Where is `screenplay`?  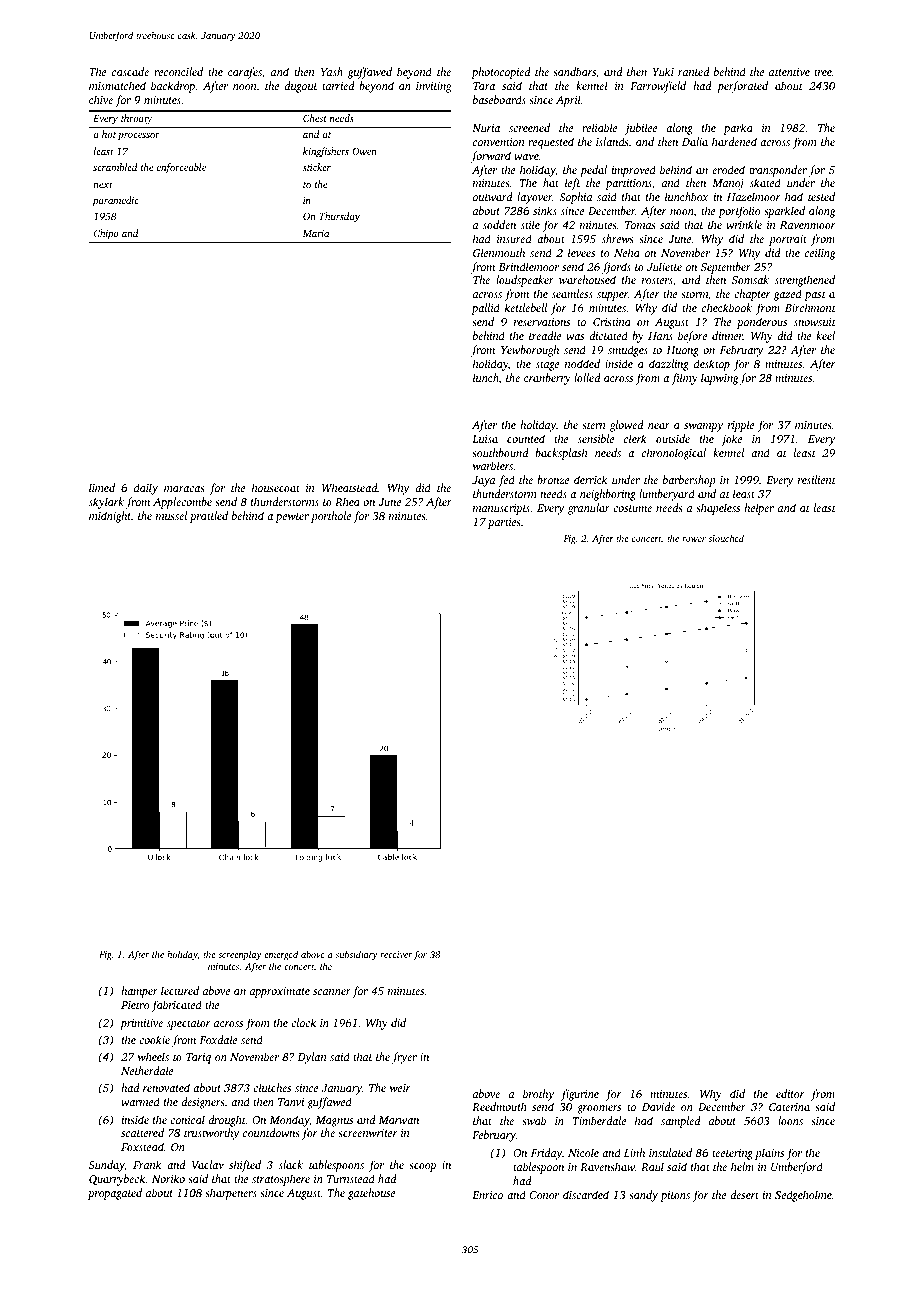 screenplay is located at coordinates (240, 955).
